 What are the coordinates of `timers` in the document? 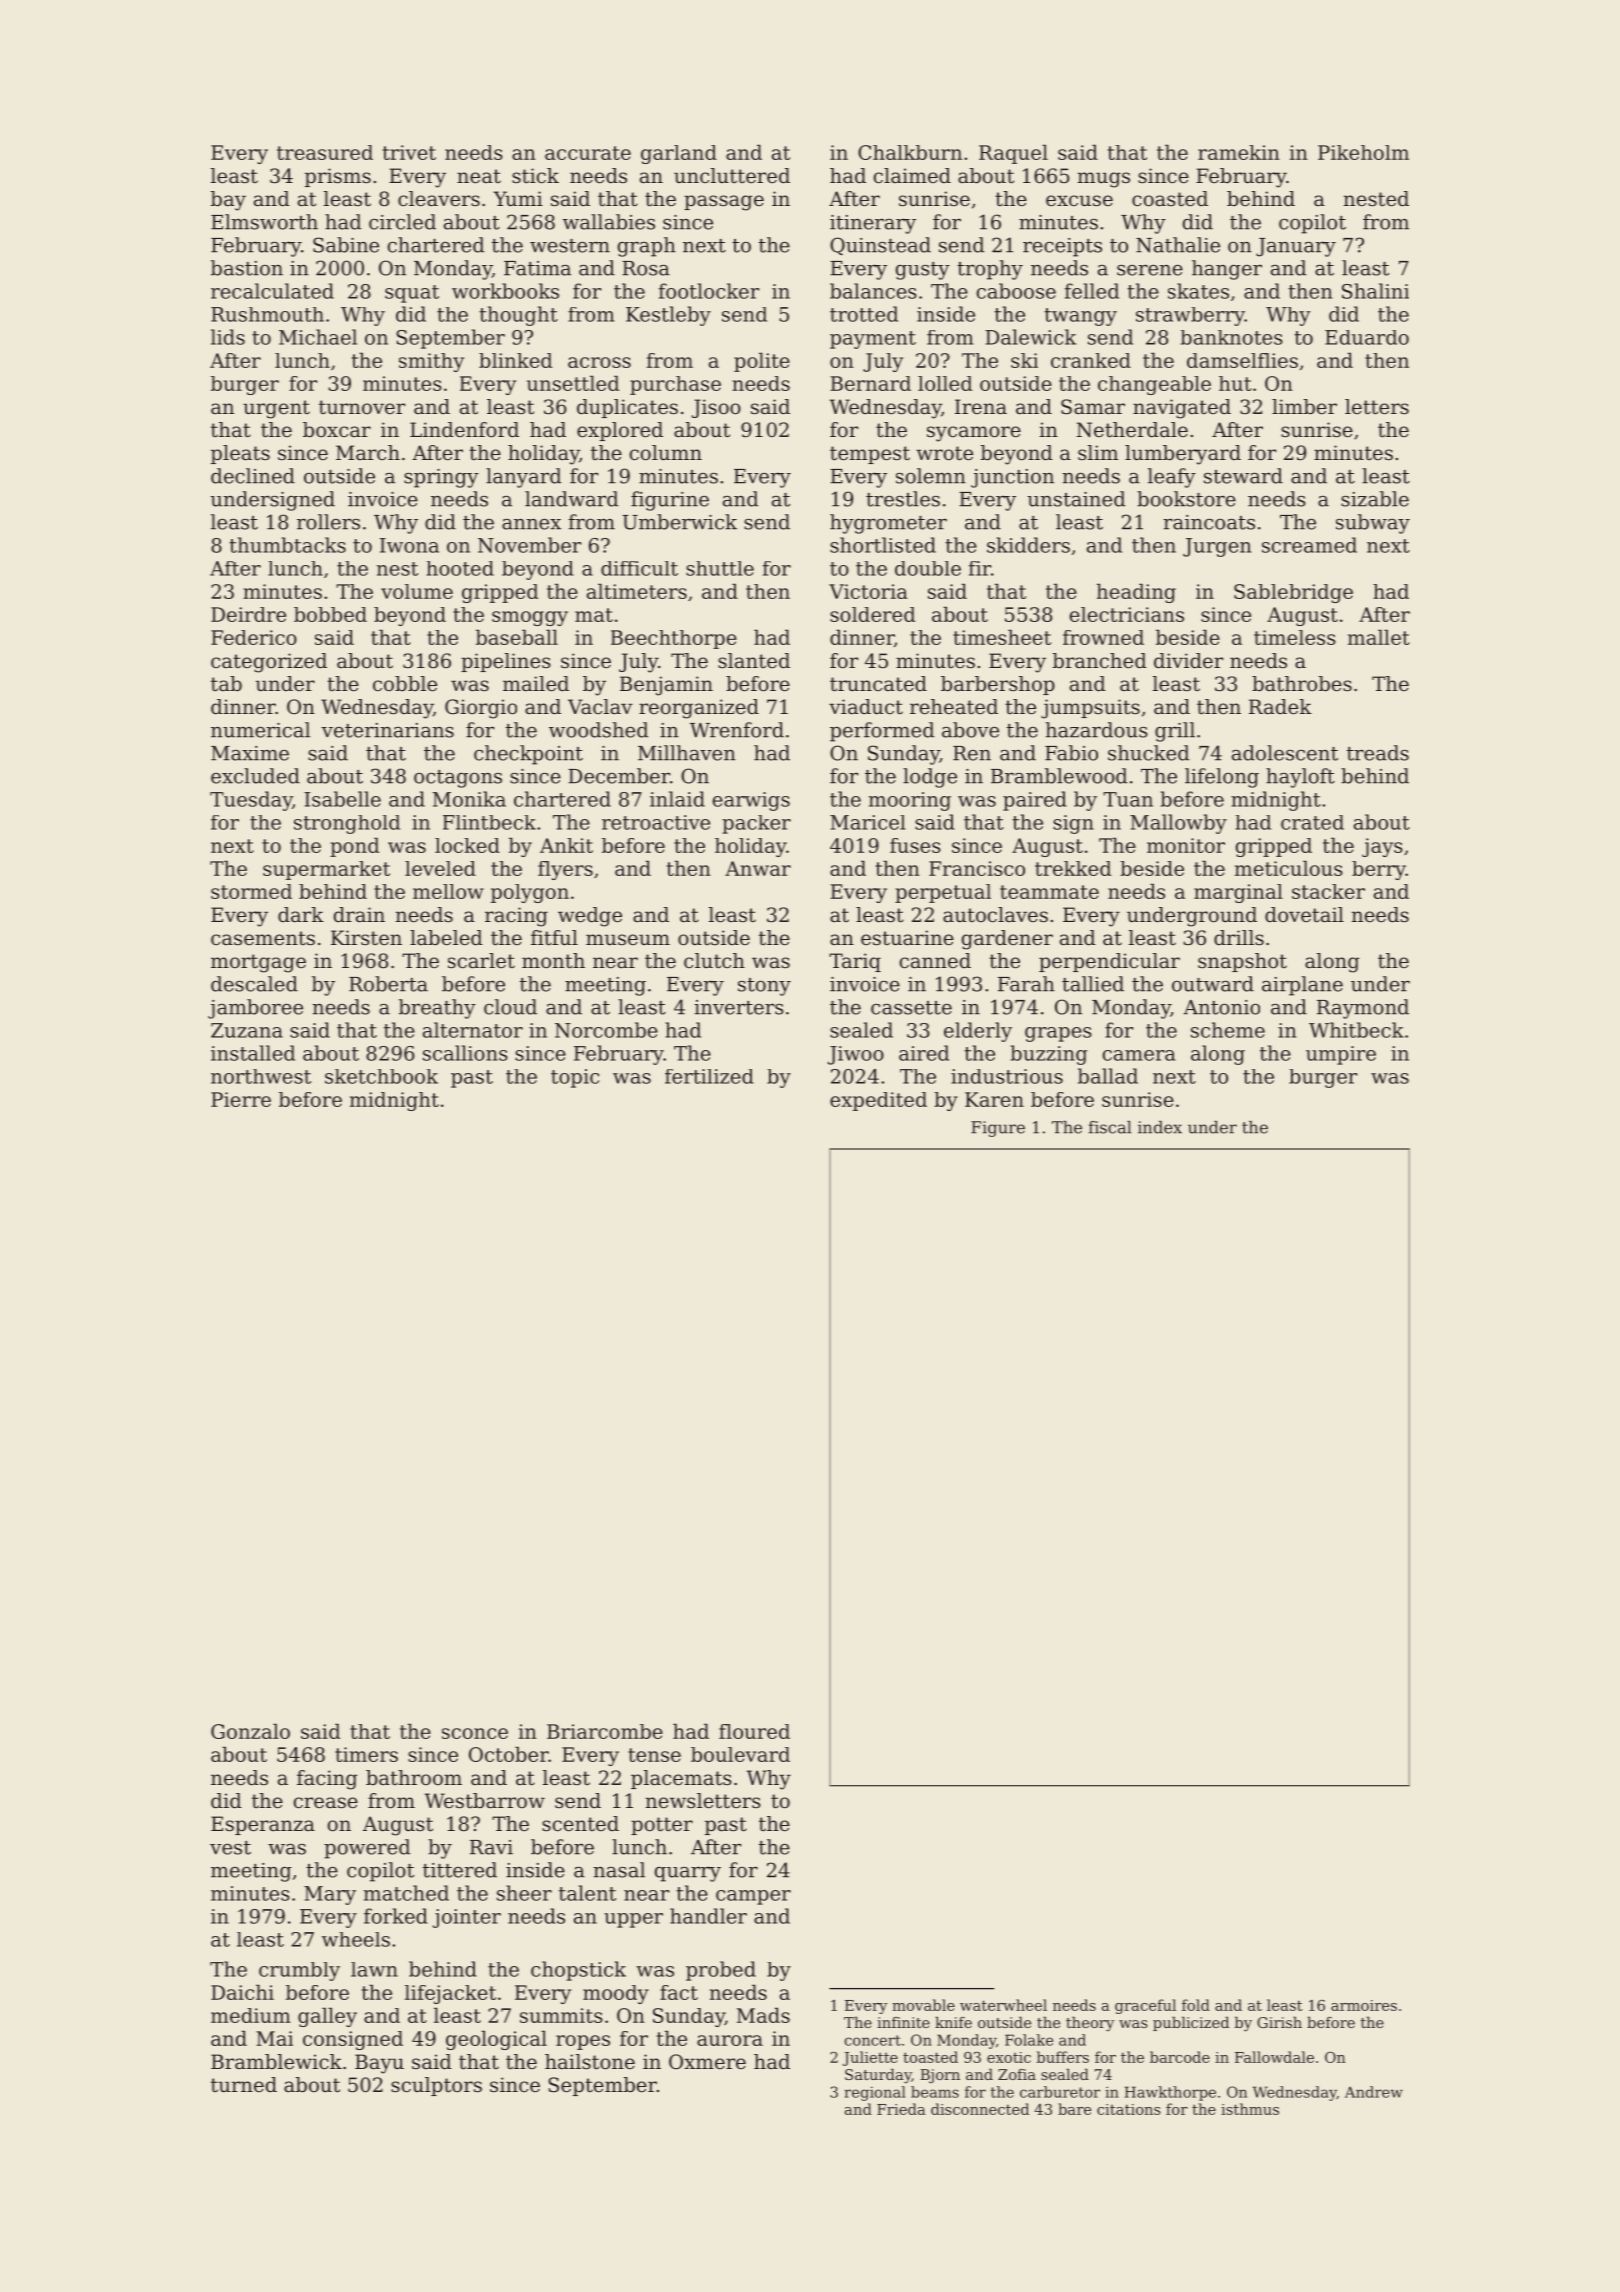 It's located at (366, 1754).
